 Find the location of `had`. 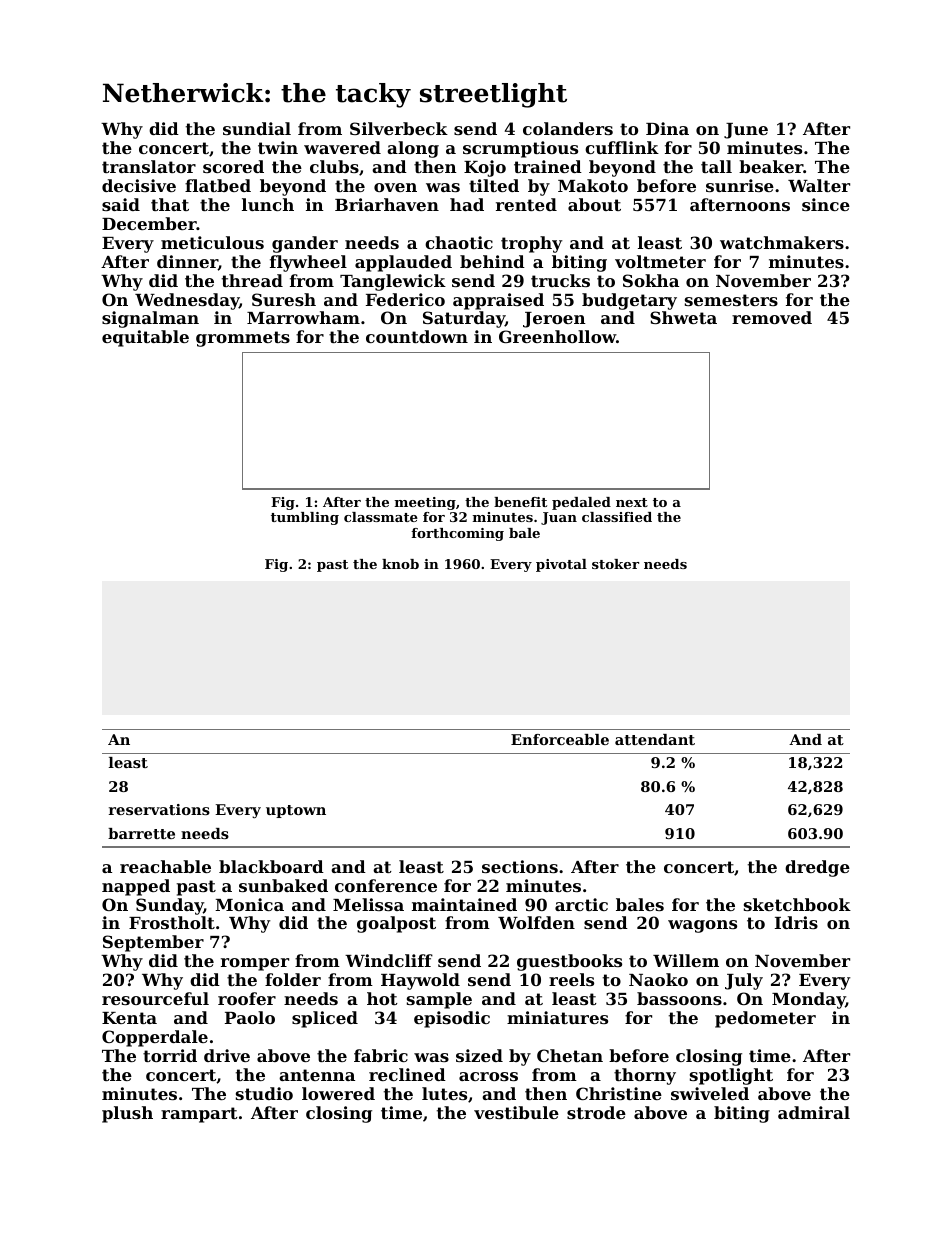

had is located at coordinates (467, 204).
